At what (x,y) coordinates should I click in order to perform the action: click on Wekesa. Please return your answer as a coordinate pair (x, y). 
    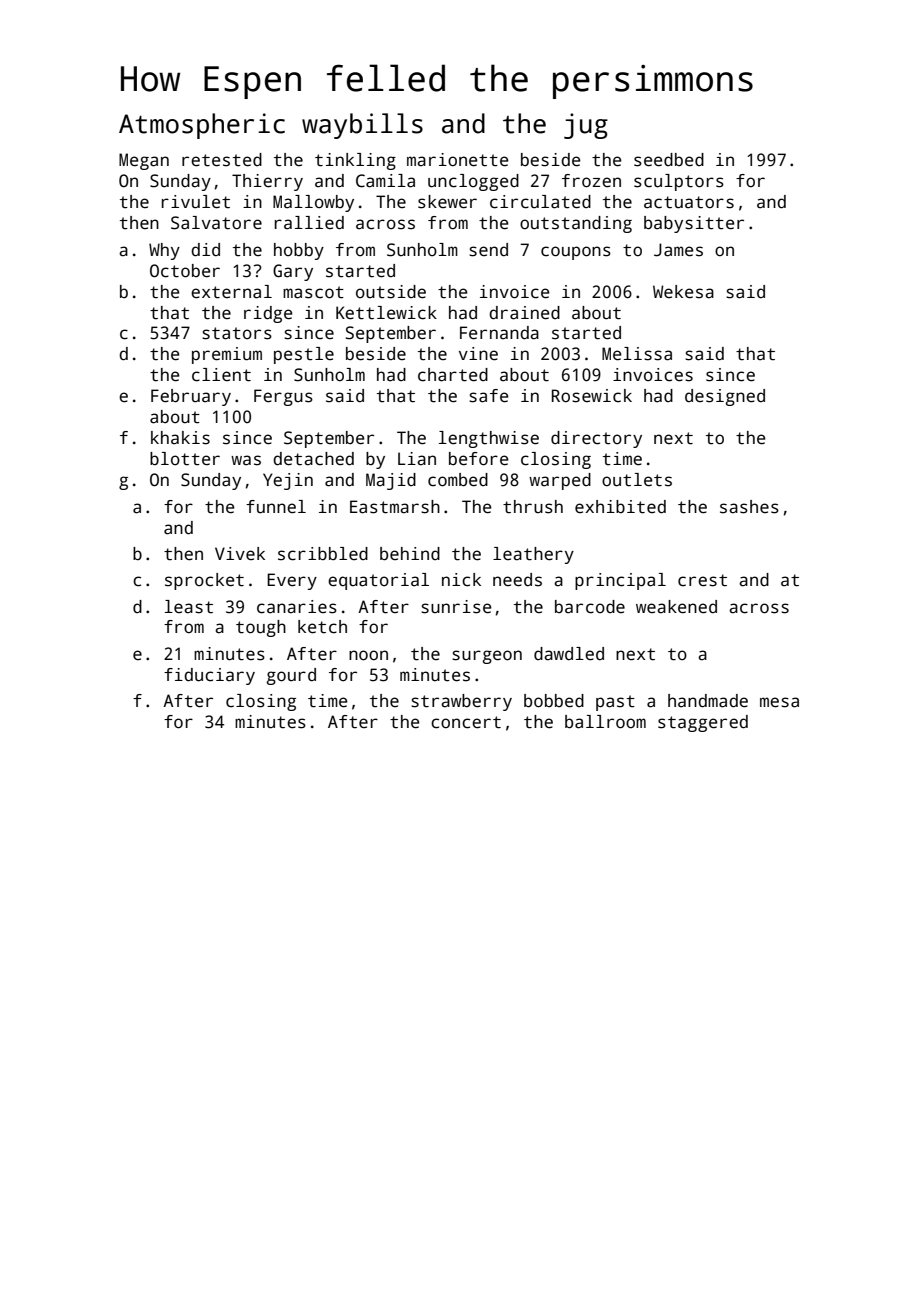
    Looking at the image, I should click on (683, 292).
